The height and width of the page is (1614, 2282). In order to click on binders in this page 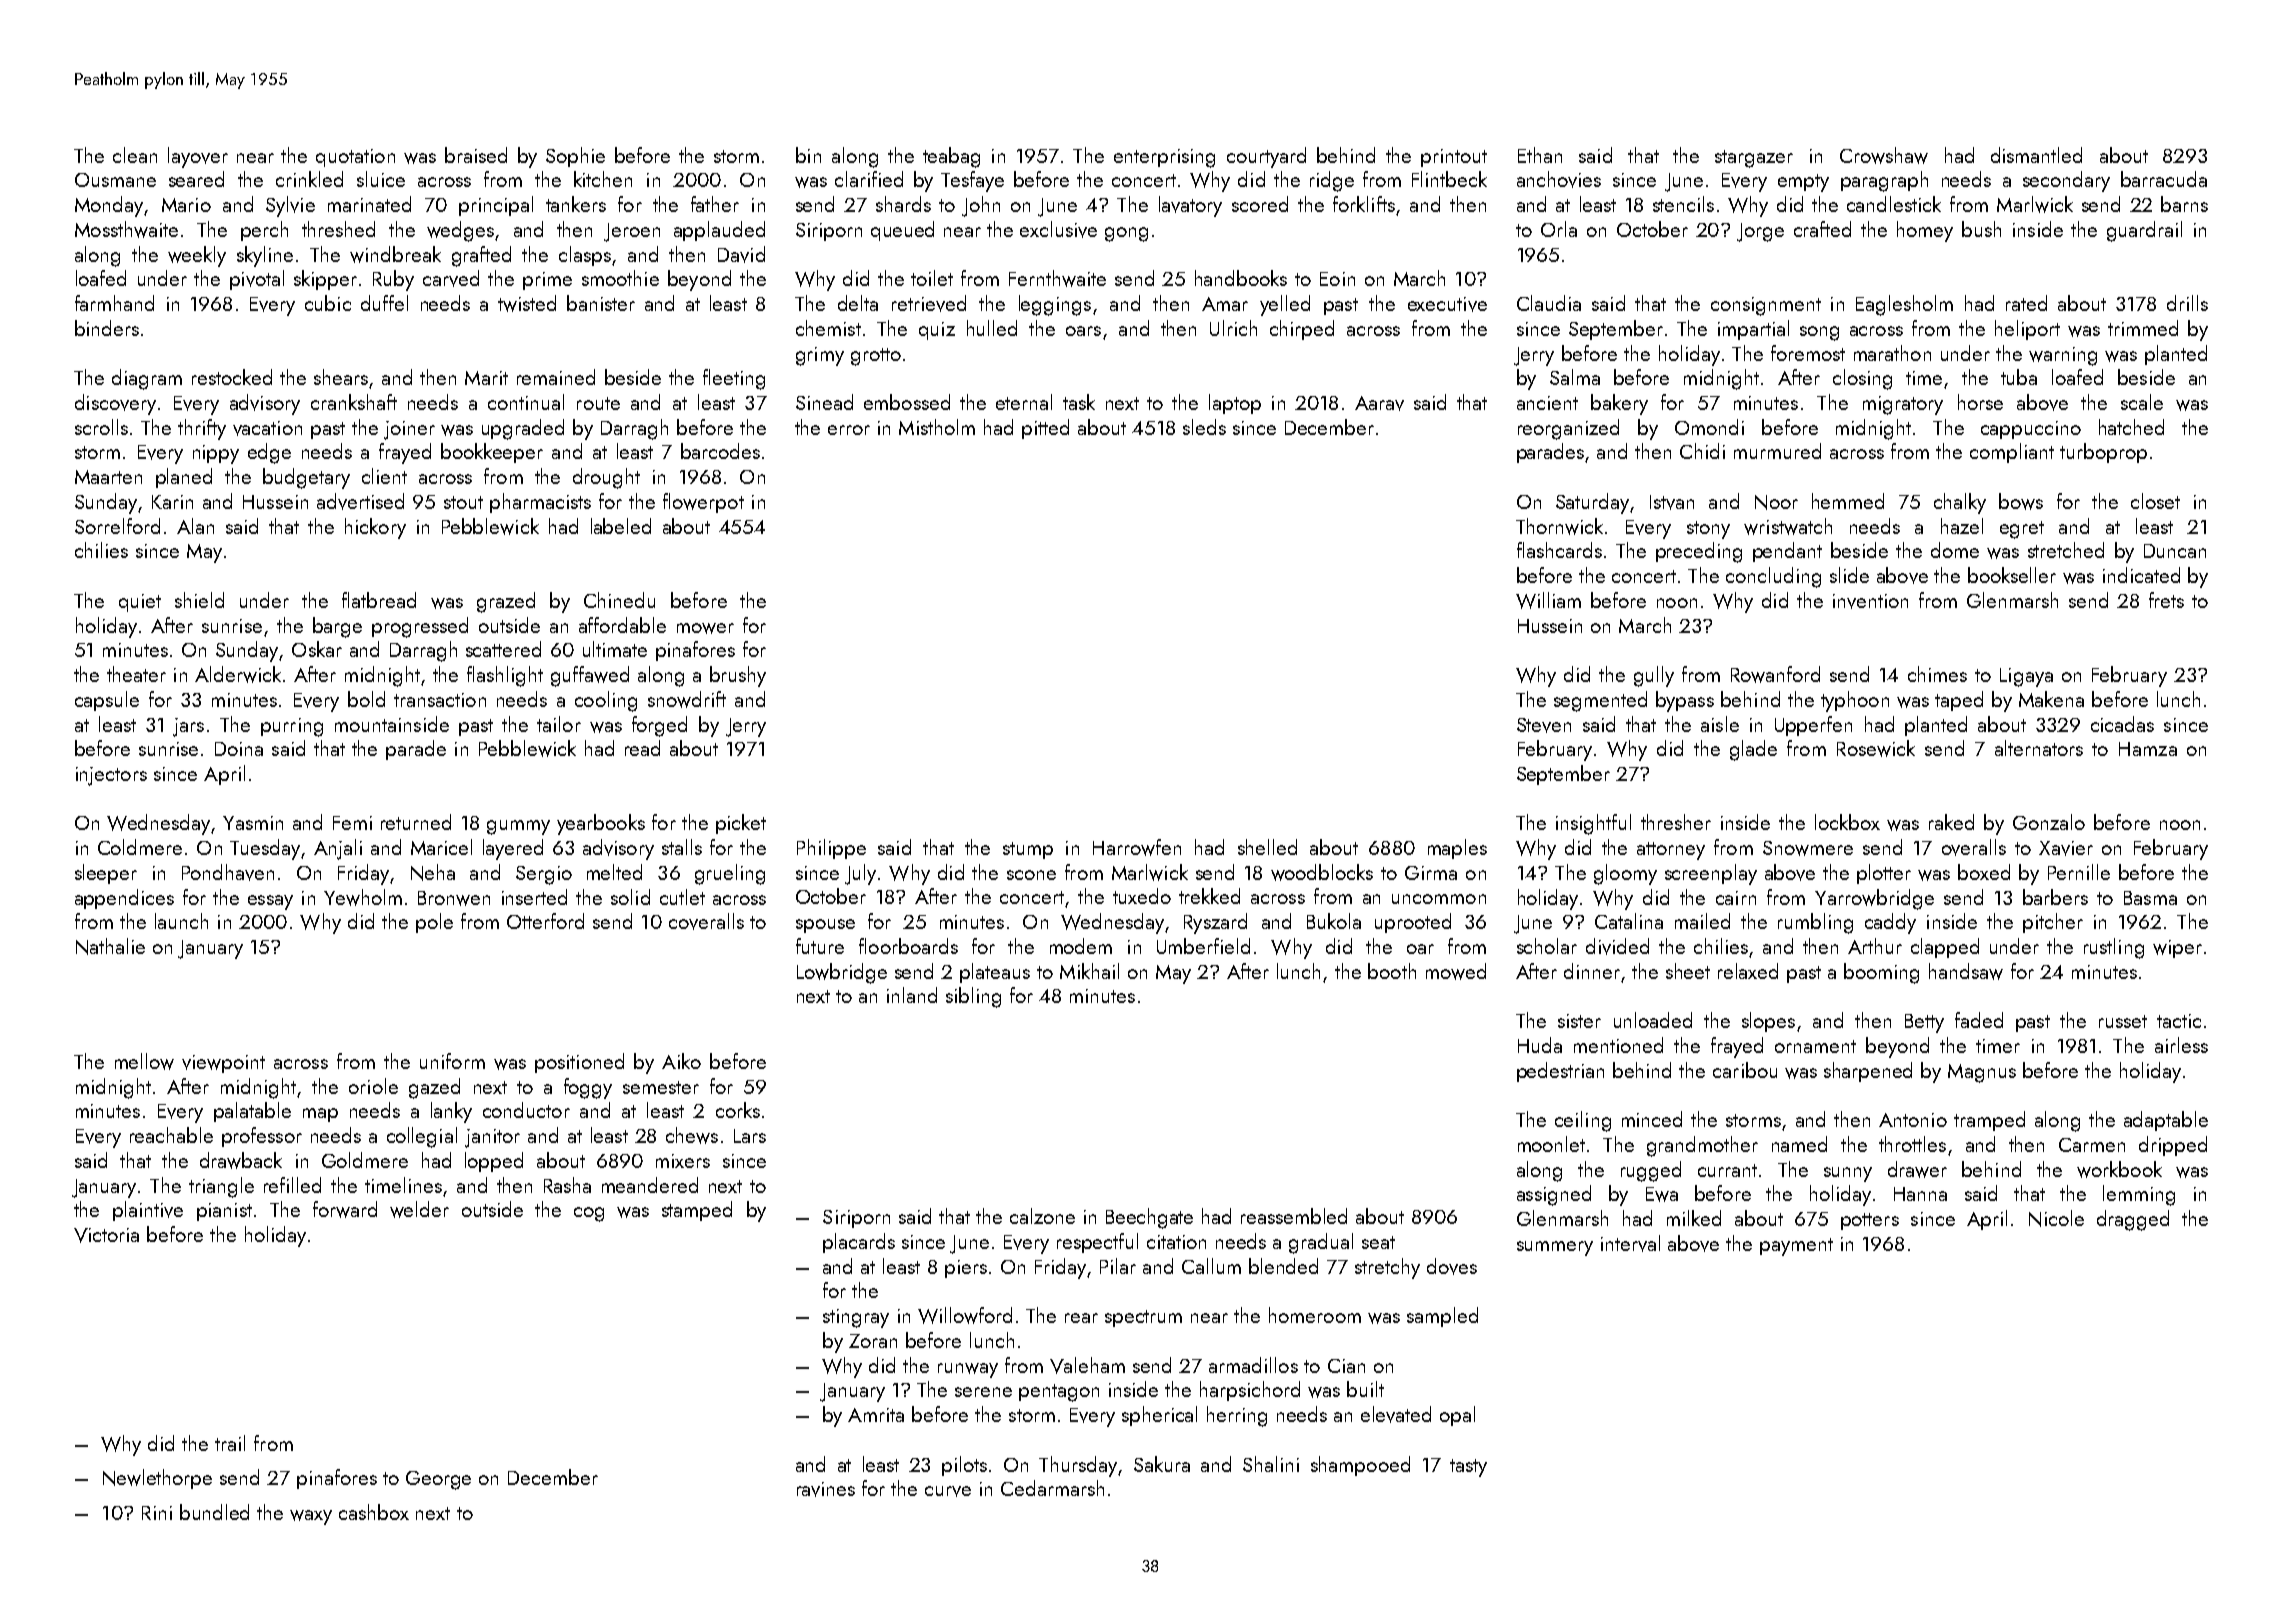, I will do `click(107, 328)`.
